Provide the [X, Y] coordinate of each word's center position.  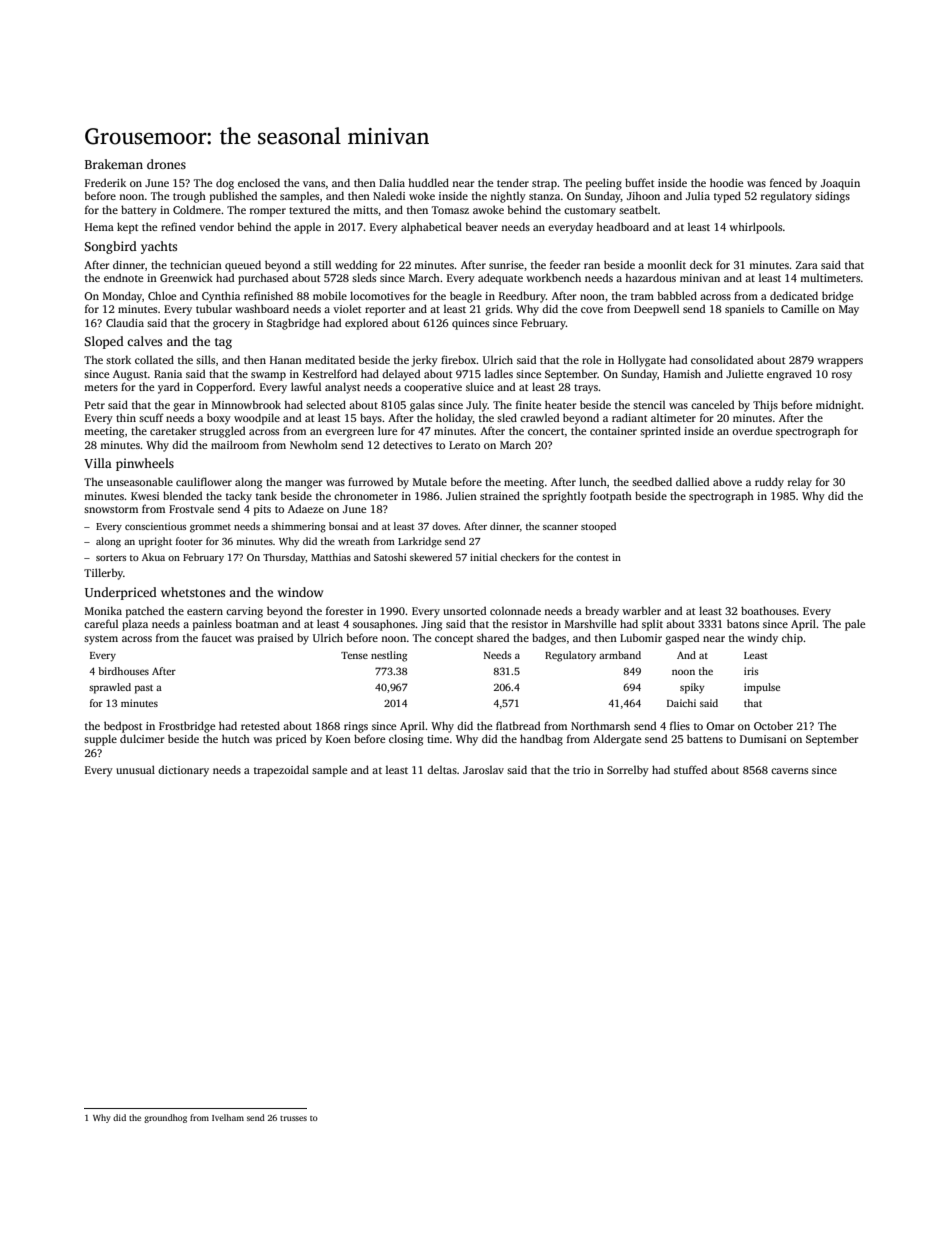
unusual [135, 769]
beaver [482, 226]
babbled [677, 295]
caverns [789, 771]
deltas [442, 769]
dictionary [183, 771]
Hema [99, 227]
